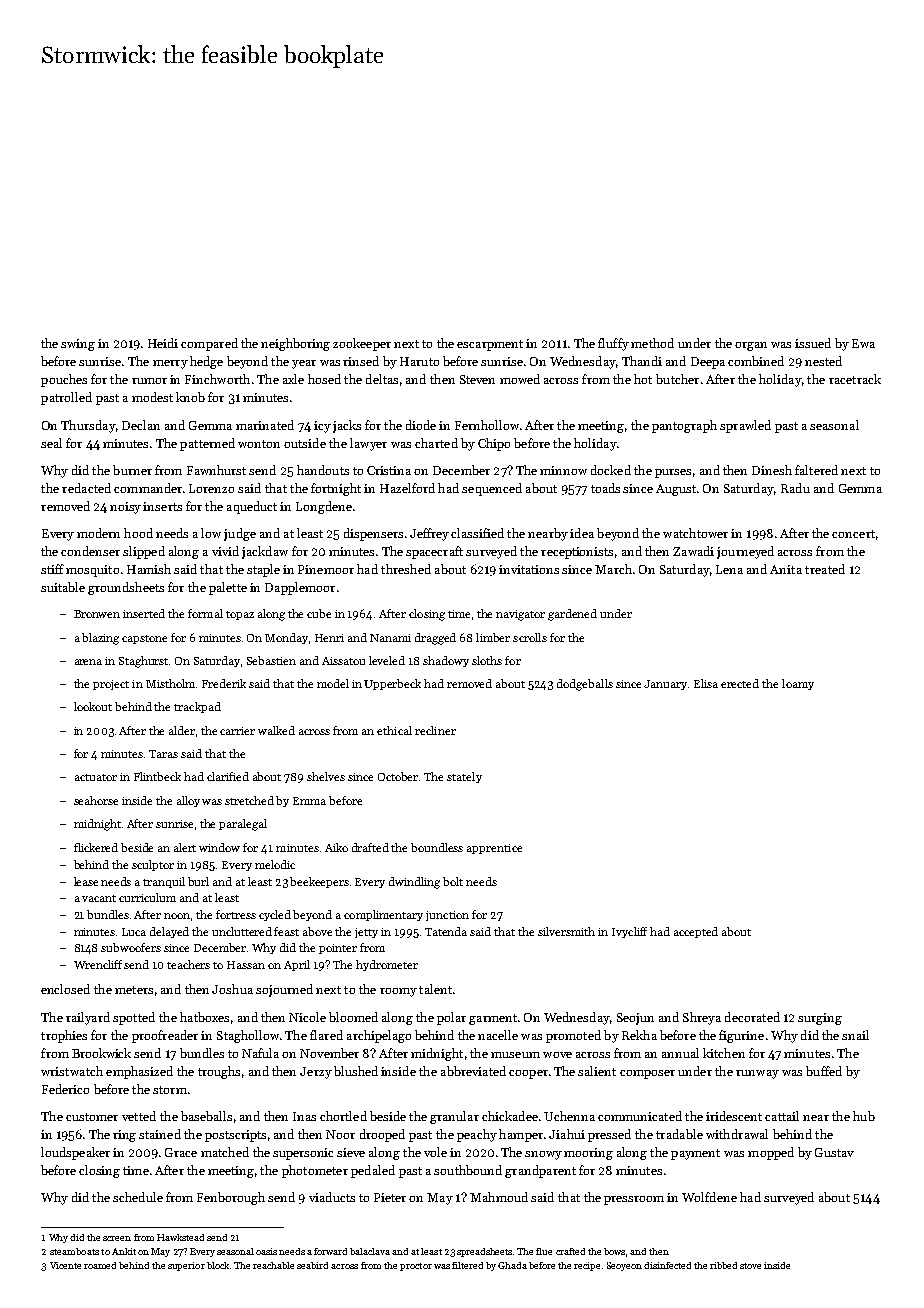  What do you see at coordinates (88, 426) in the image?
I see `Thursday` at bounding box center [88, 426].
